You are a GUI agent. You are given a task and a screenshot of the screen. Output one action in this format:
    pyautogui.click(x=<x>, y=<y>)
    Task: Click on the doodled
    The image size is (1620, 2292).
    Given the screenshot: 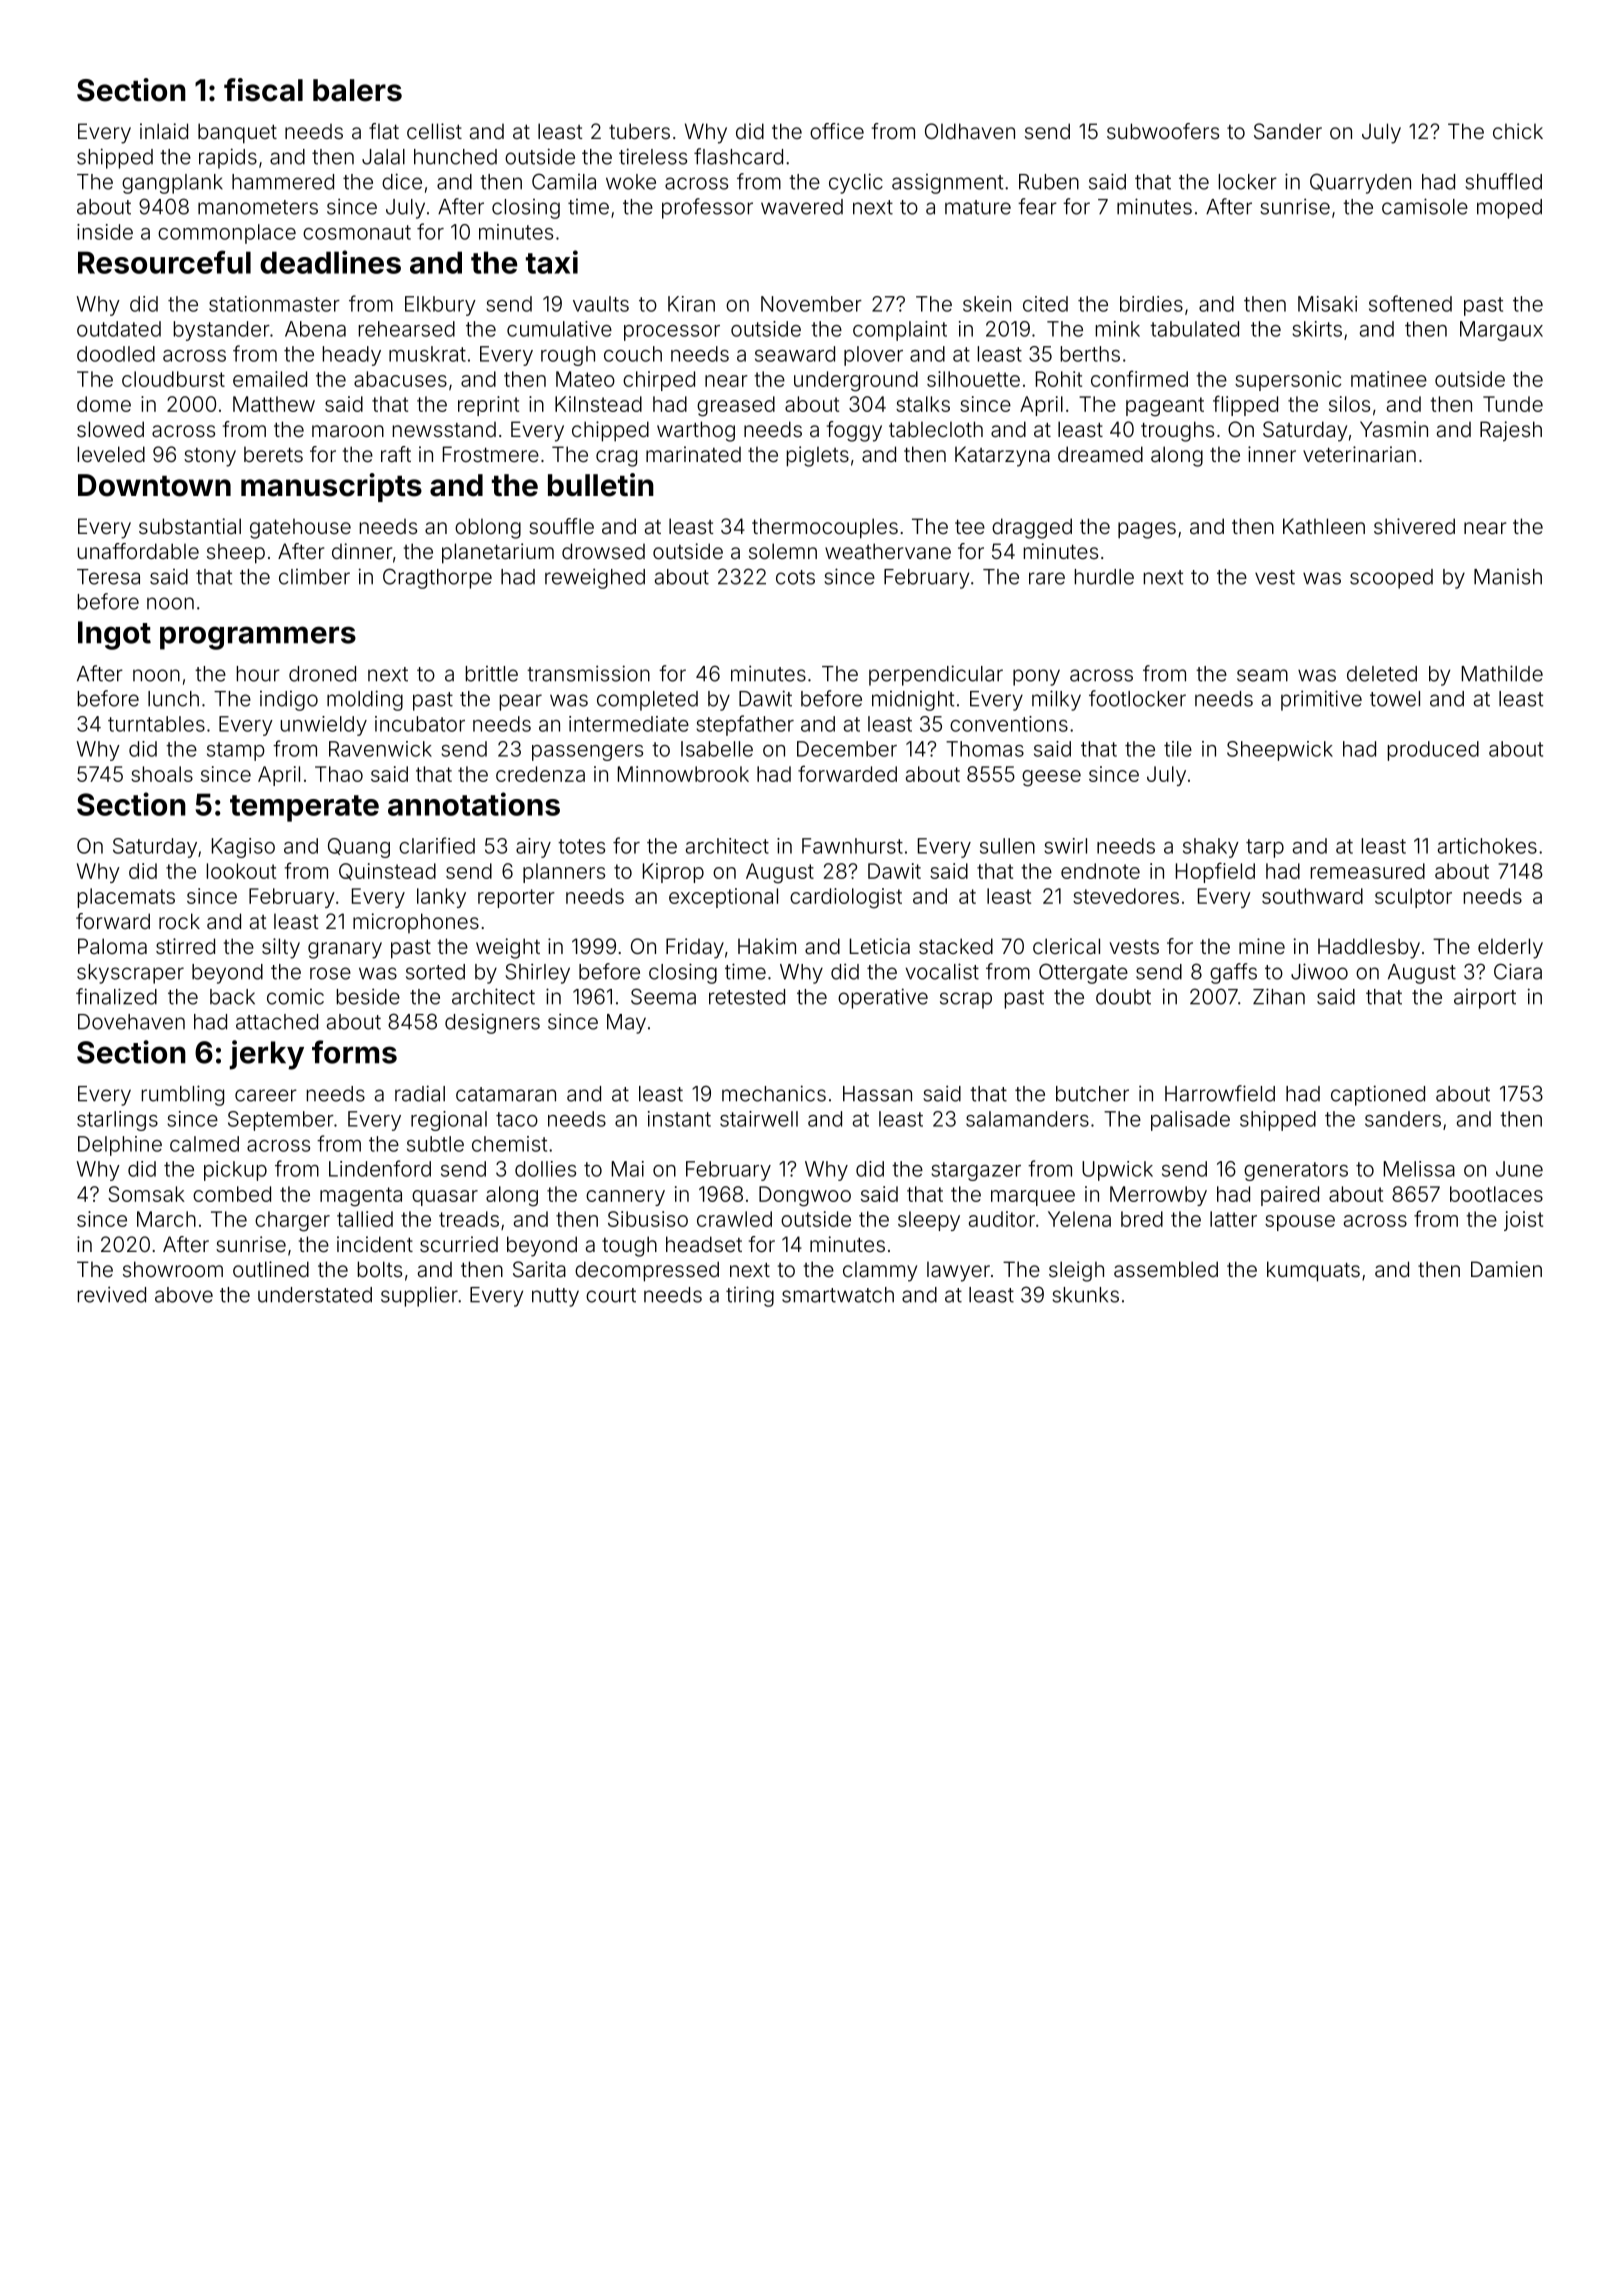 What is the action you would take?
    pyautogui.click(x=116, y=354)
